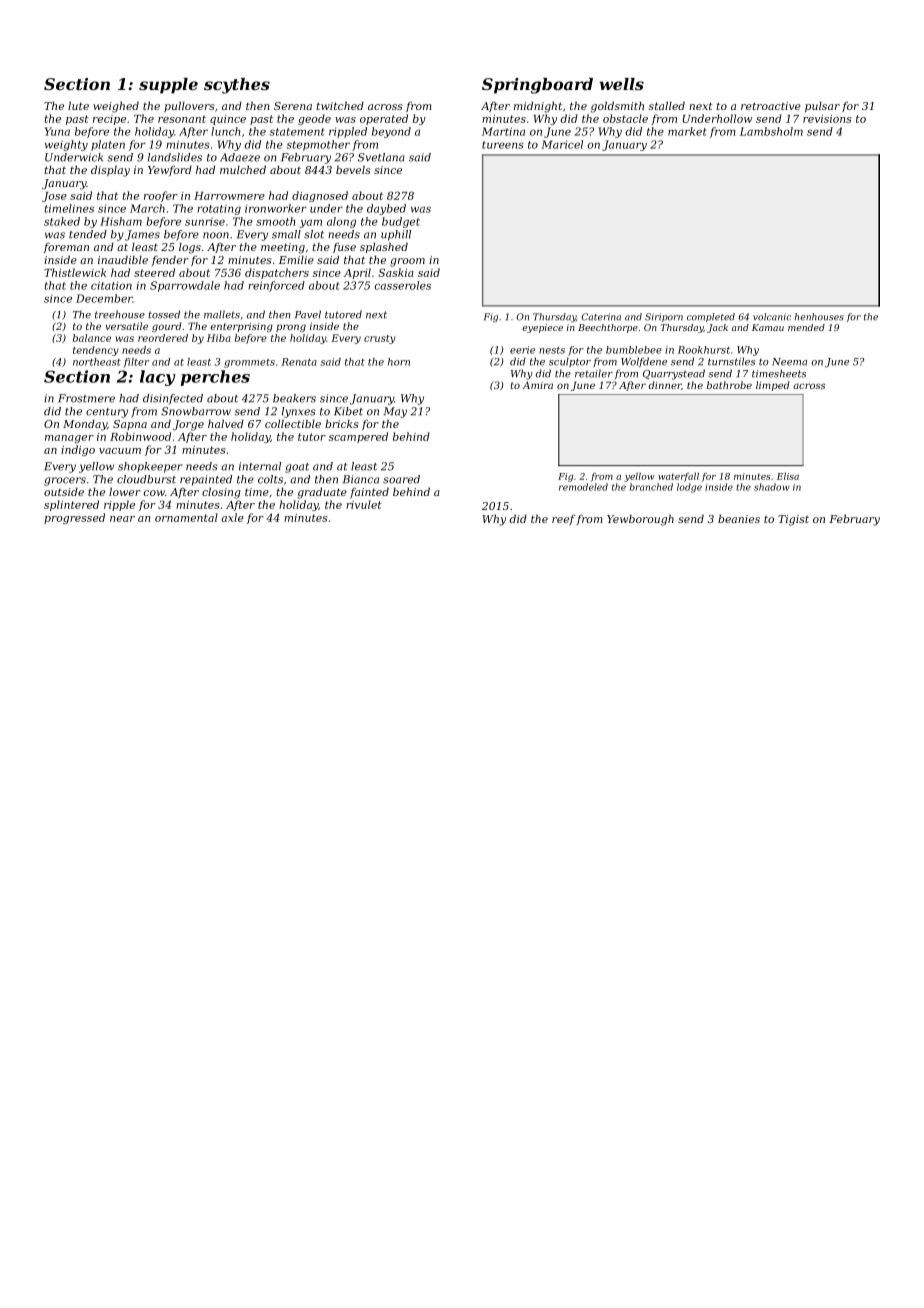 Image resolution: width=924 pixels, height=1308 pixels. I want to click on horn, so click(399, 362).
